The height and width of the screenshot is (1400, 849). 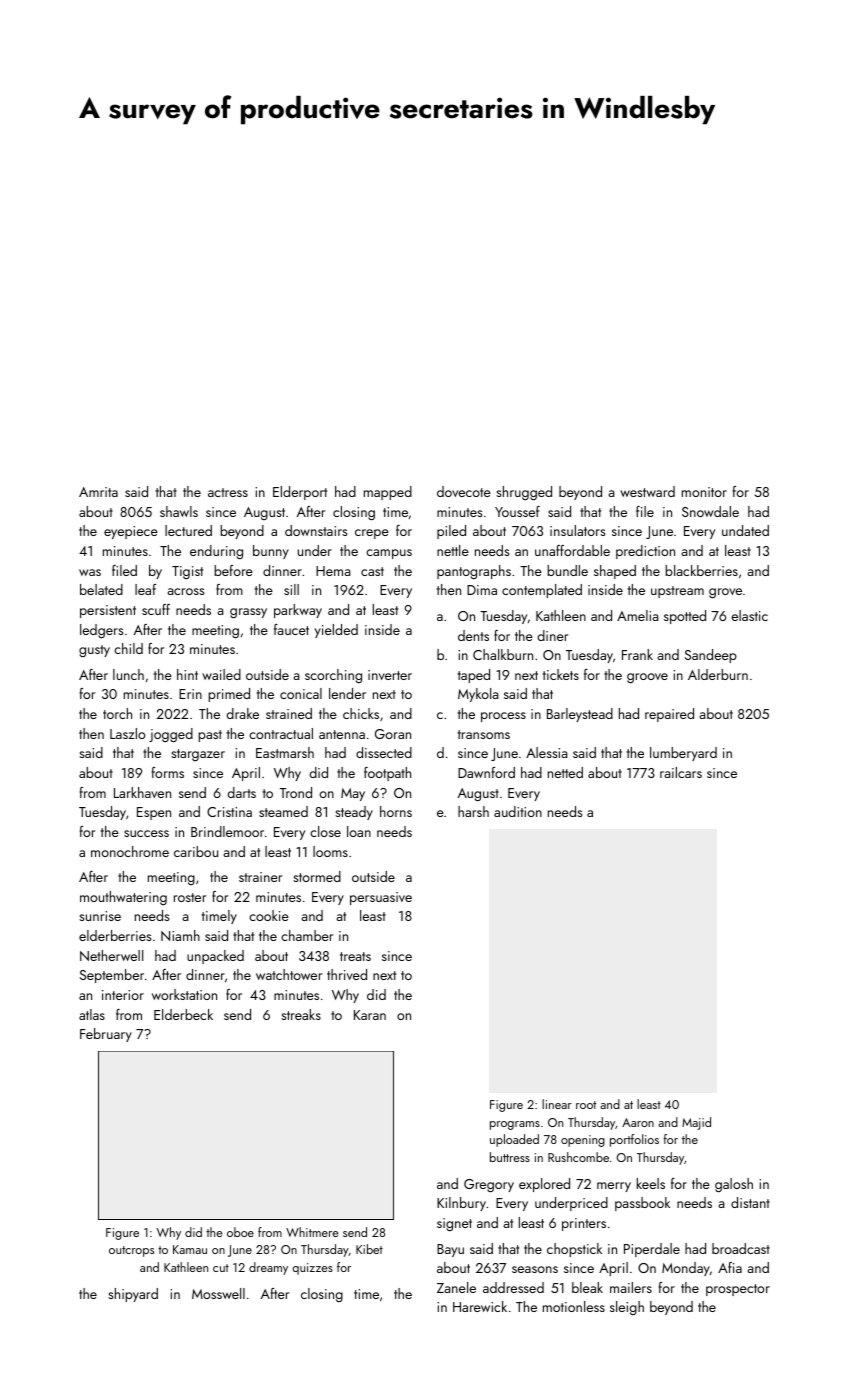 What do you see at coordinates (333, 571) in the screenshot?
I see `Hema` at bounding box center [333, 571].
